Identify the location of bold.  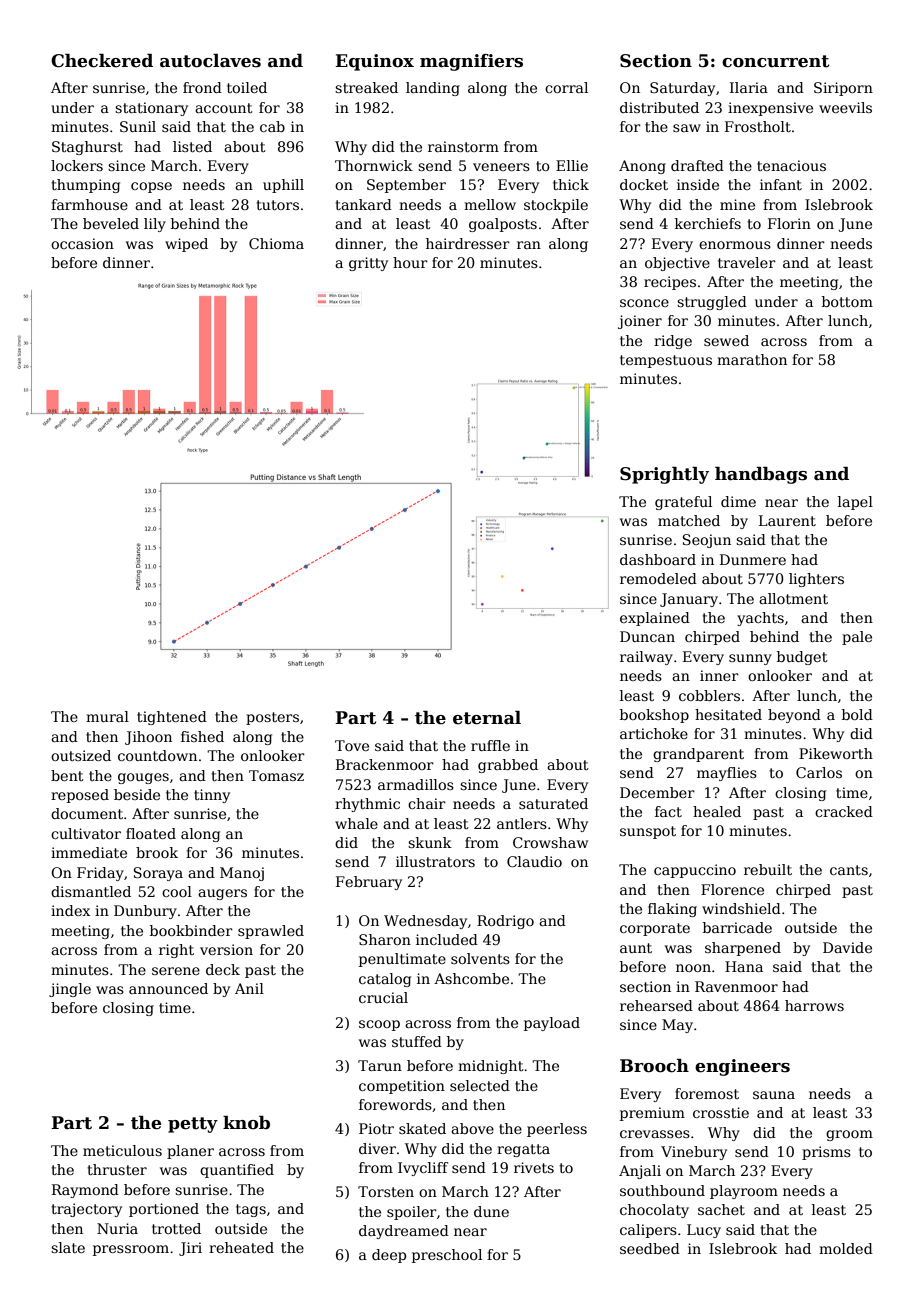
(857, 714).
